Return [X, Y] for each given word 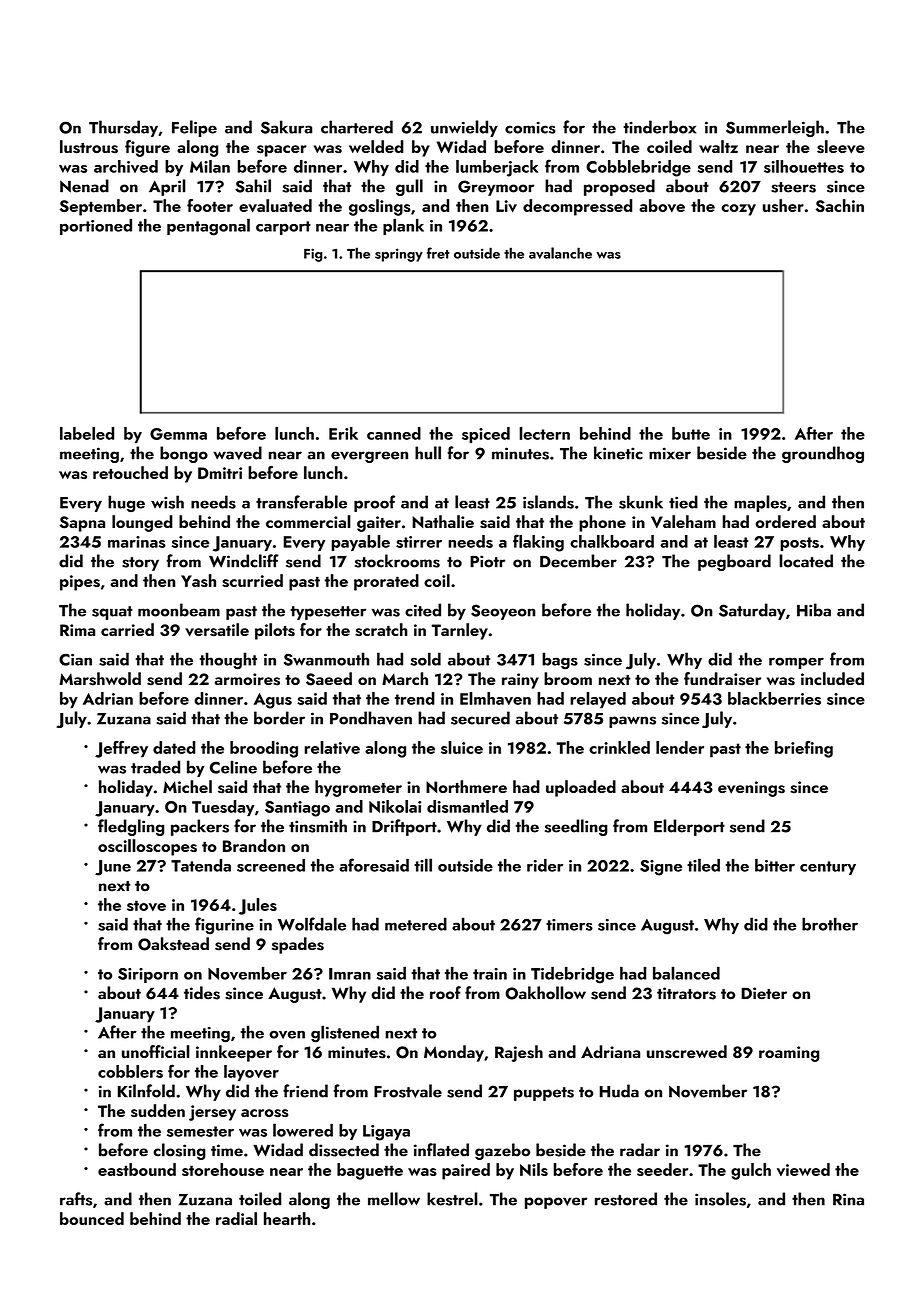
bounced [92, 1218]
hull [428, 453]
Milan [210, 166]
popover [556, 1203]
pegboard [734, 562]
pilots [275, 631]
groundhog [823, 454]
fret [438, 253]
